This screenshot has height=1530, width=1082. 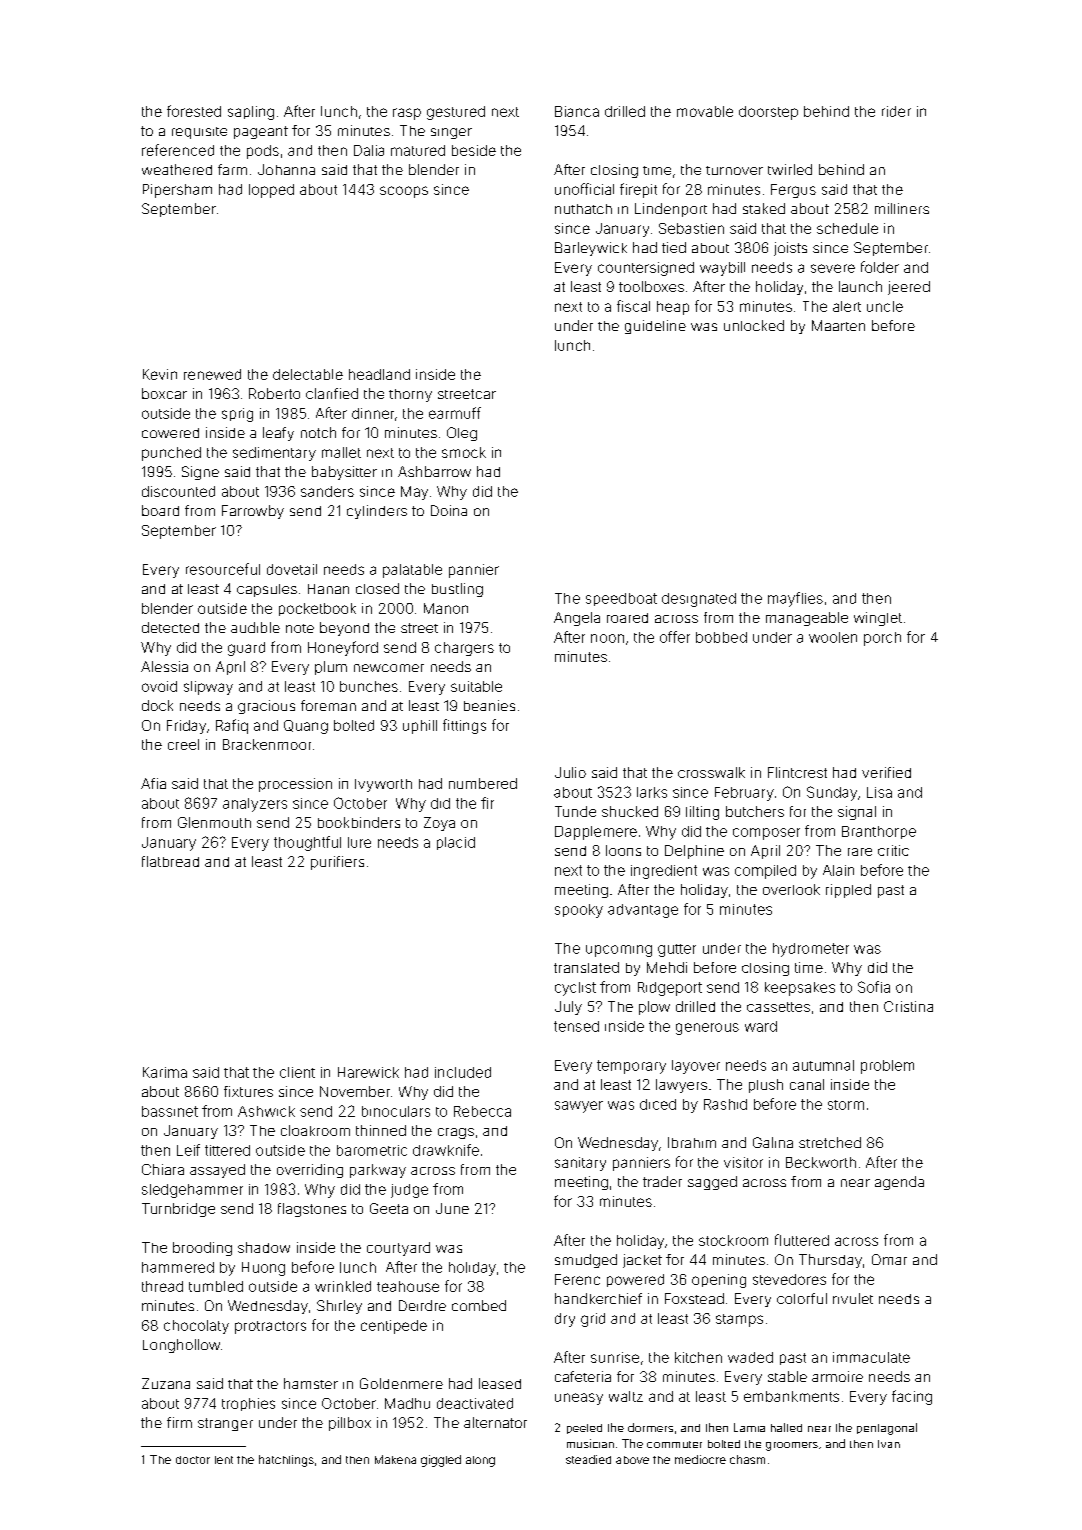 What do you see at coordinates (896, 111) in the screenshot?
I see `rider` at bounding box center [896, 111].
